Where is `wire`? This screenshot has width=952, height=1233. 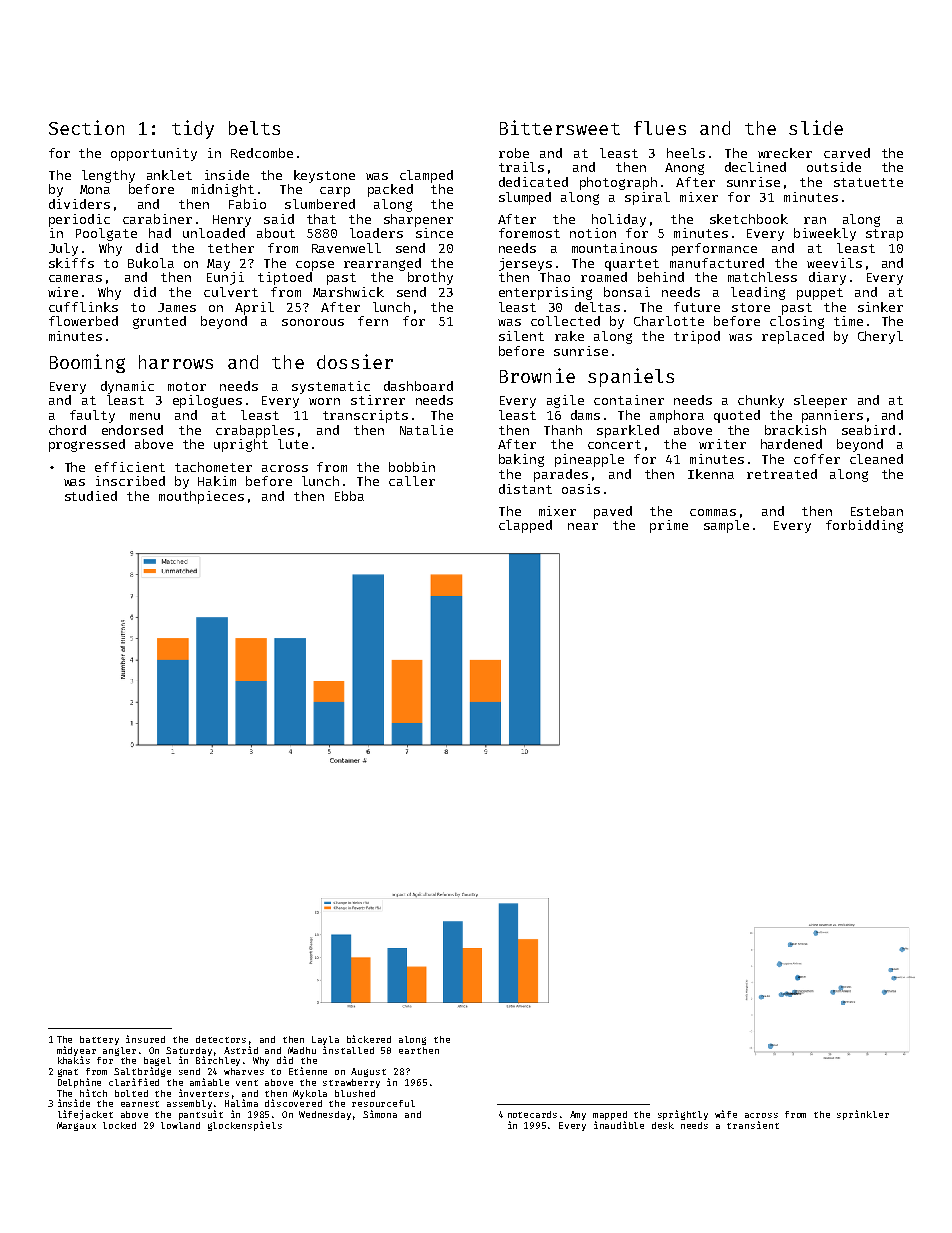 wire is located at coordinates (63, 292).
